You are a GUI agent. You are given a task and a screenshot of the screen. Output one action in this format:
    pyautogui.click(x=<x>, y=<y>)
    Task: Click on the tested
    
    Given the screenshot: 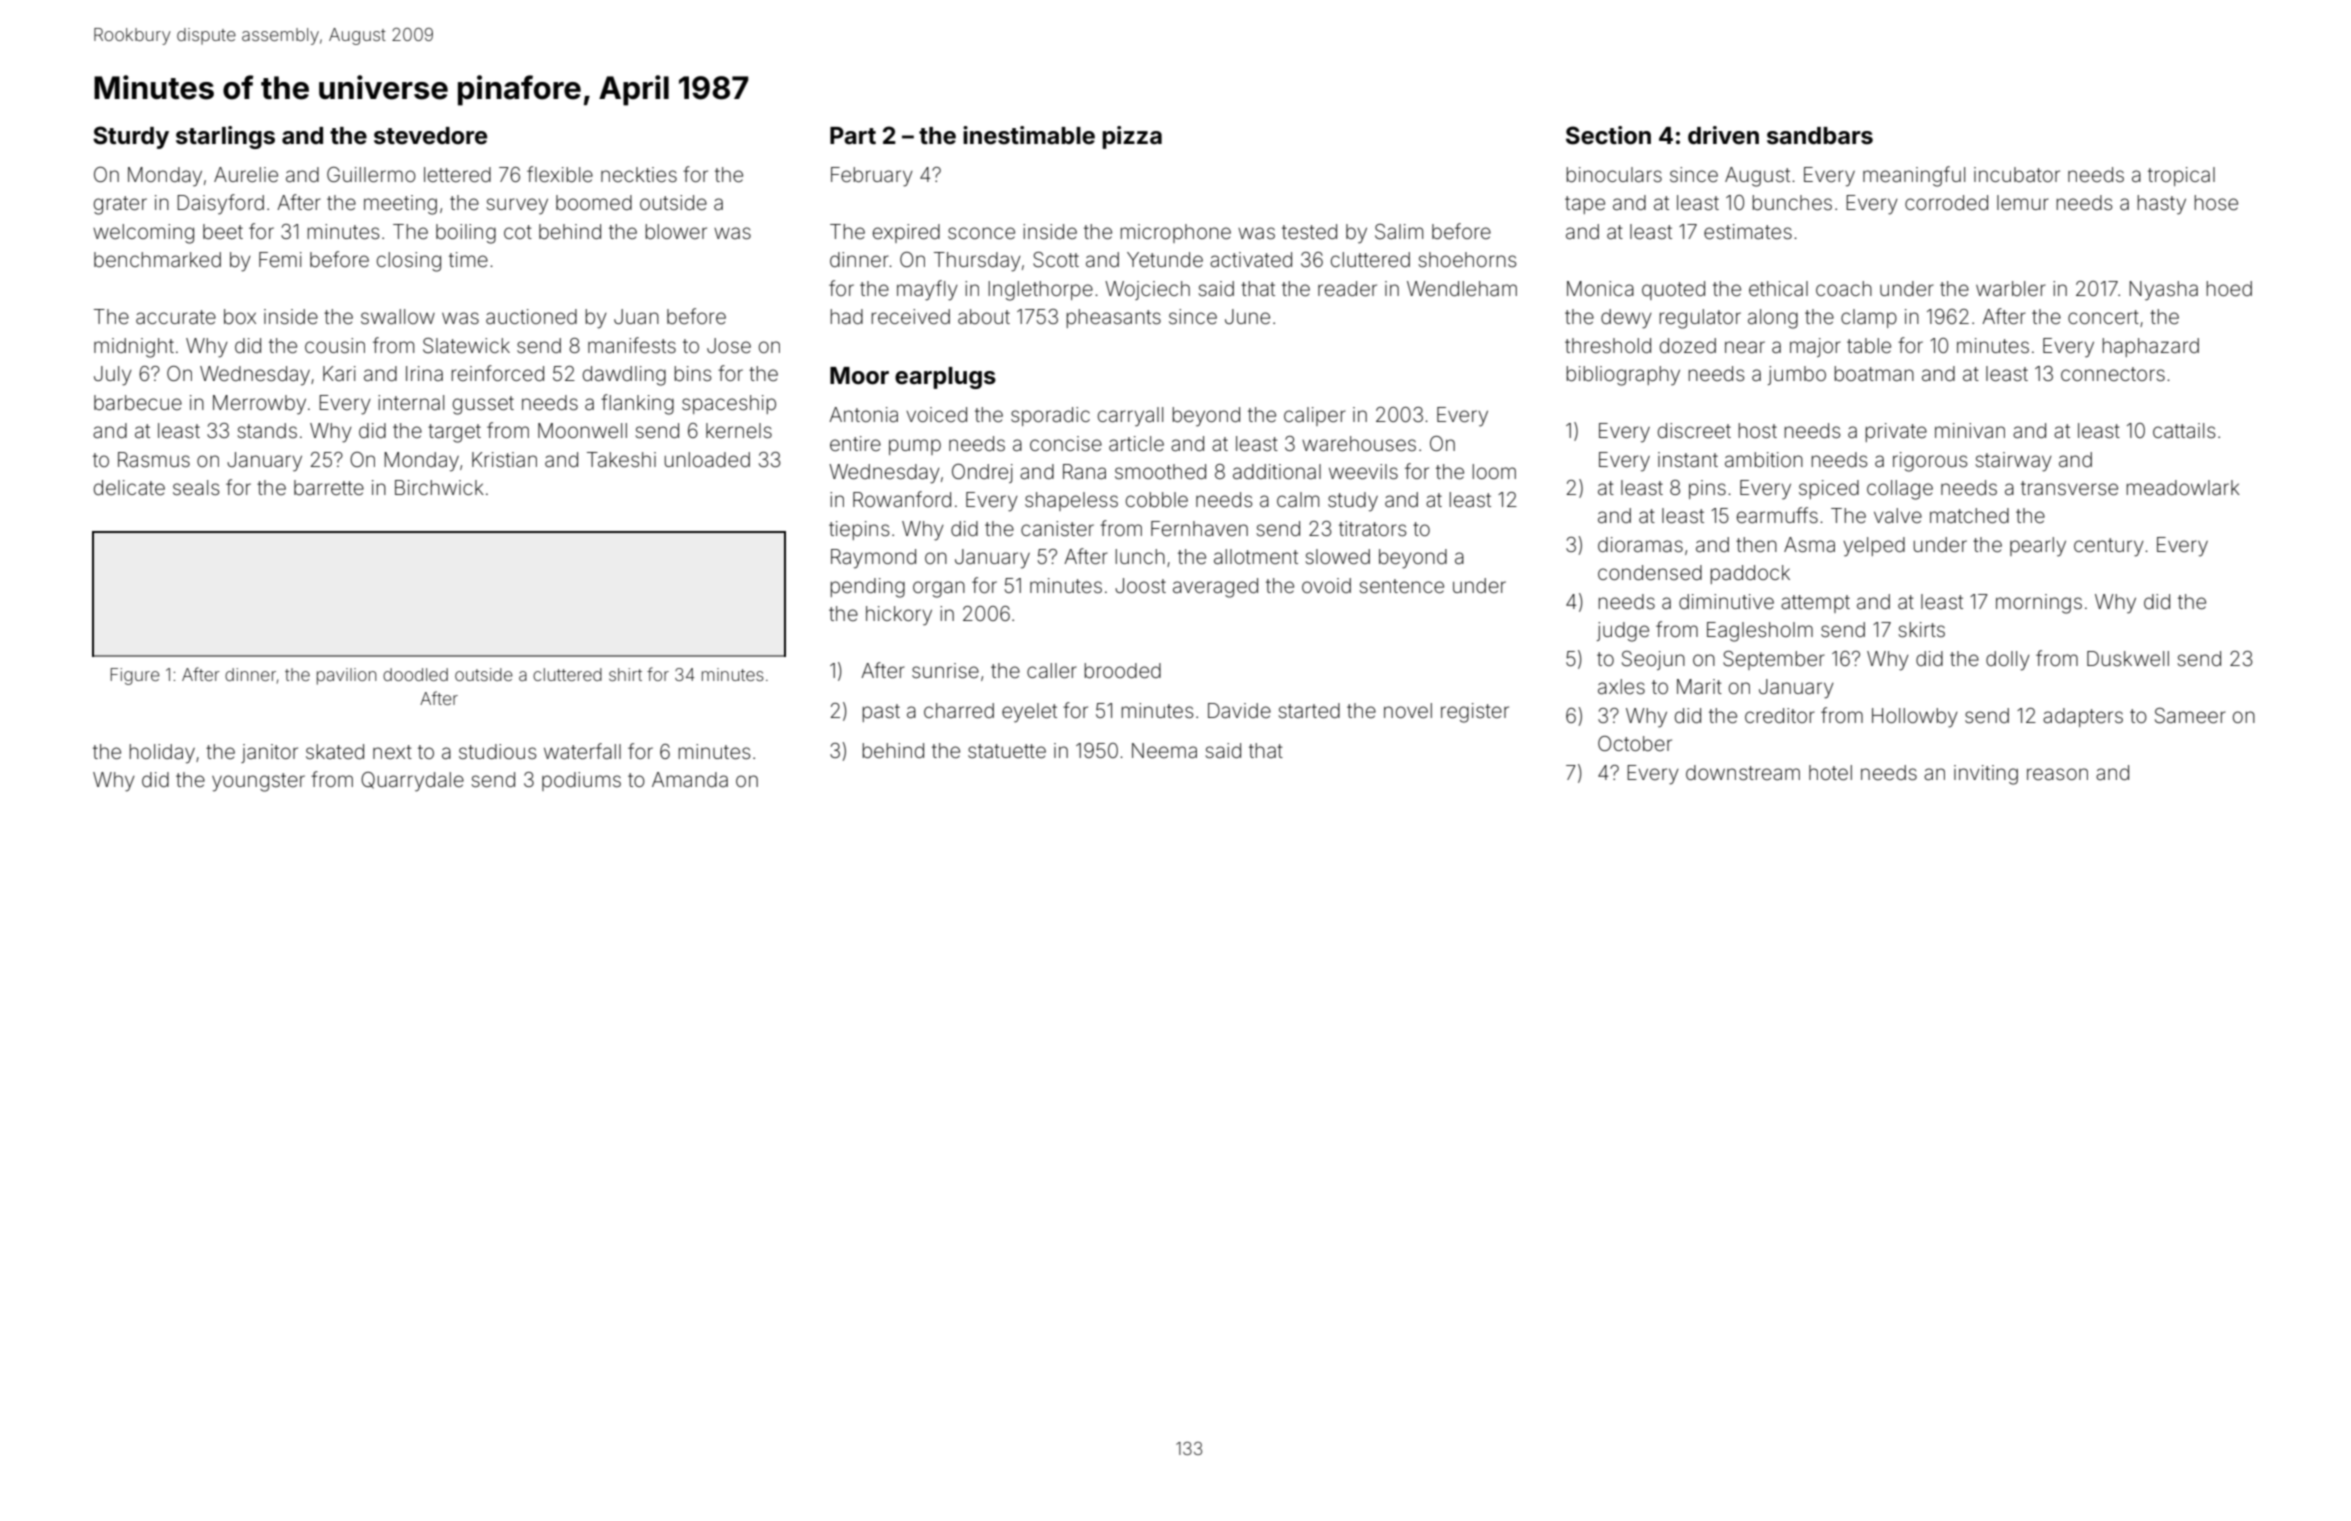 What is the action you would take?
    pyautogui.click(x=1309, y=231)
